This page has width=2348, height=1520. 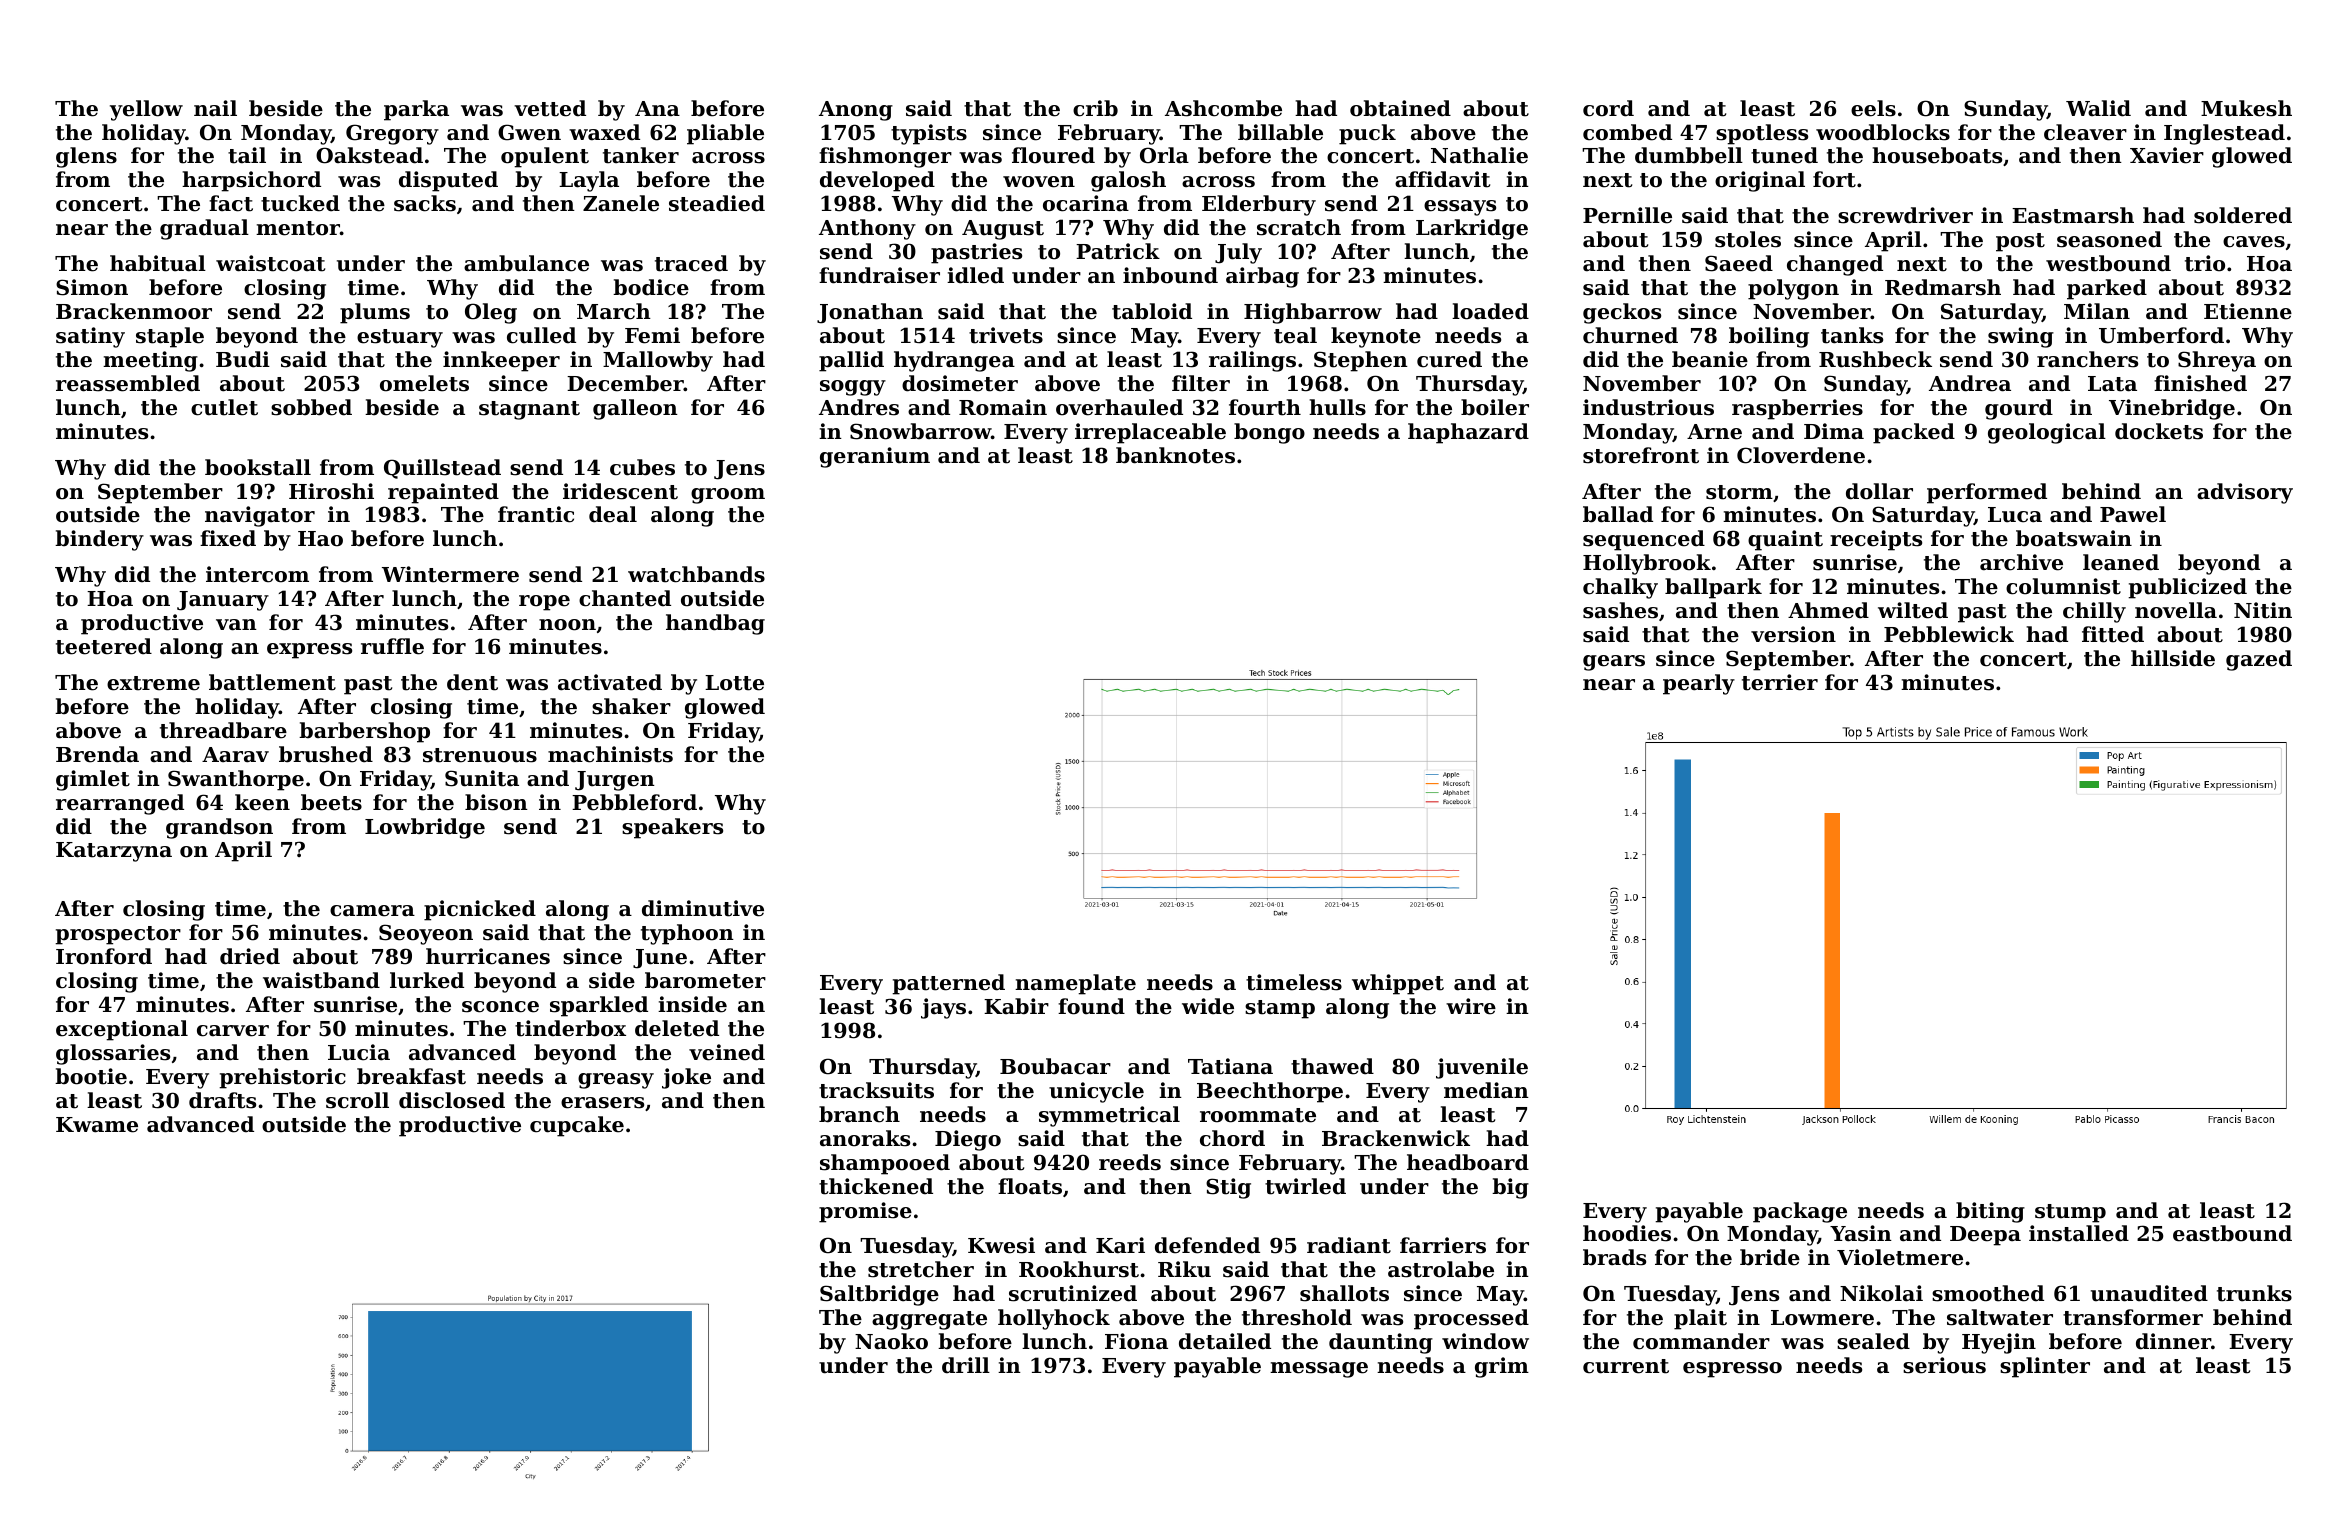 I want to click on stump, so click(x=2070, y=1213).
